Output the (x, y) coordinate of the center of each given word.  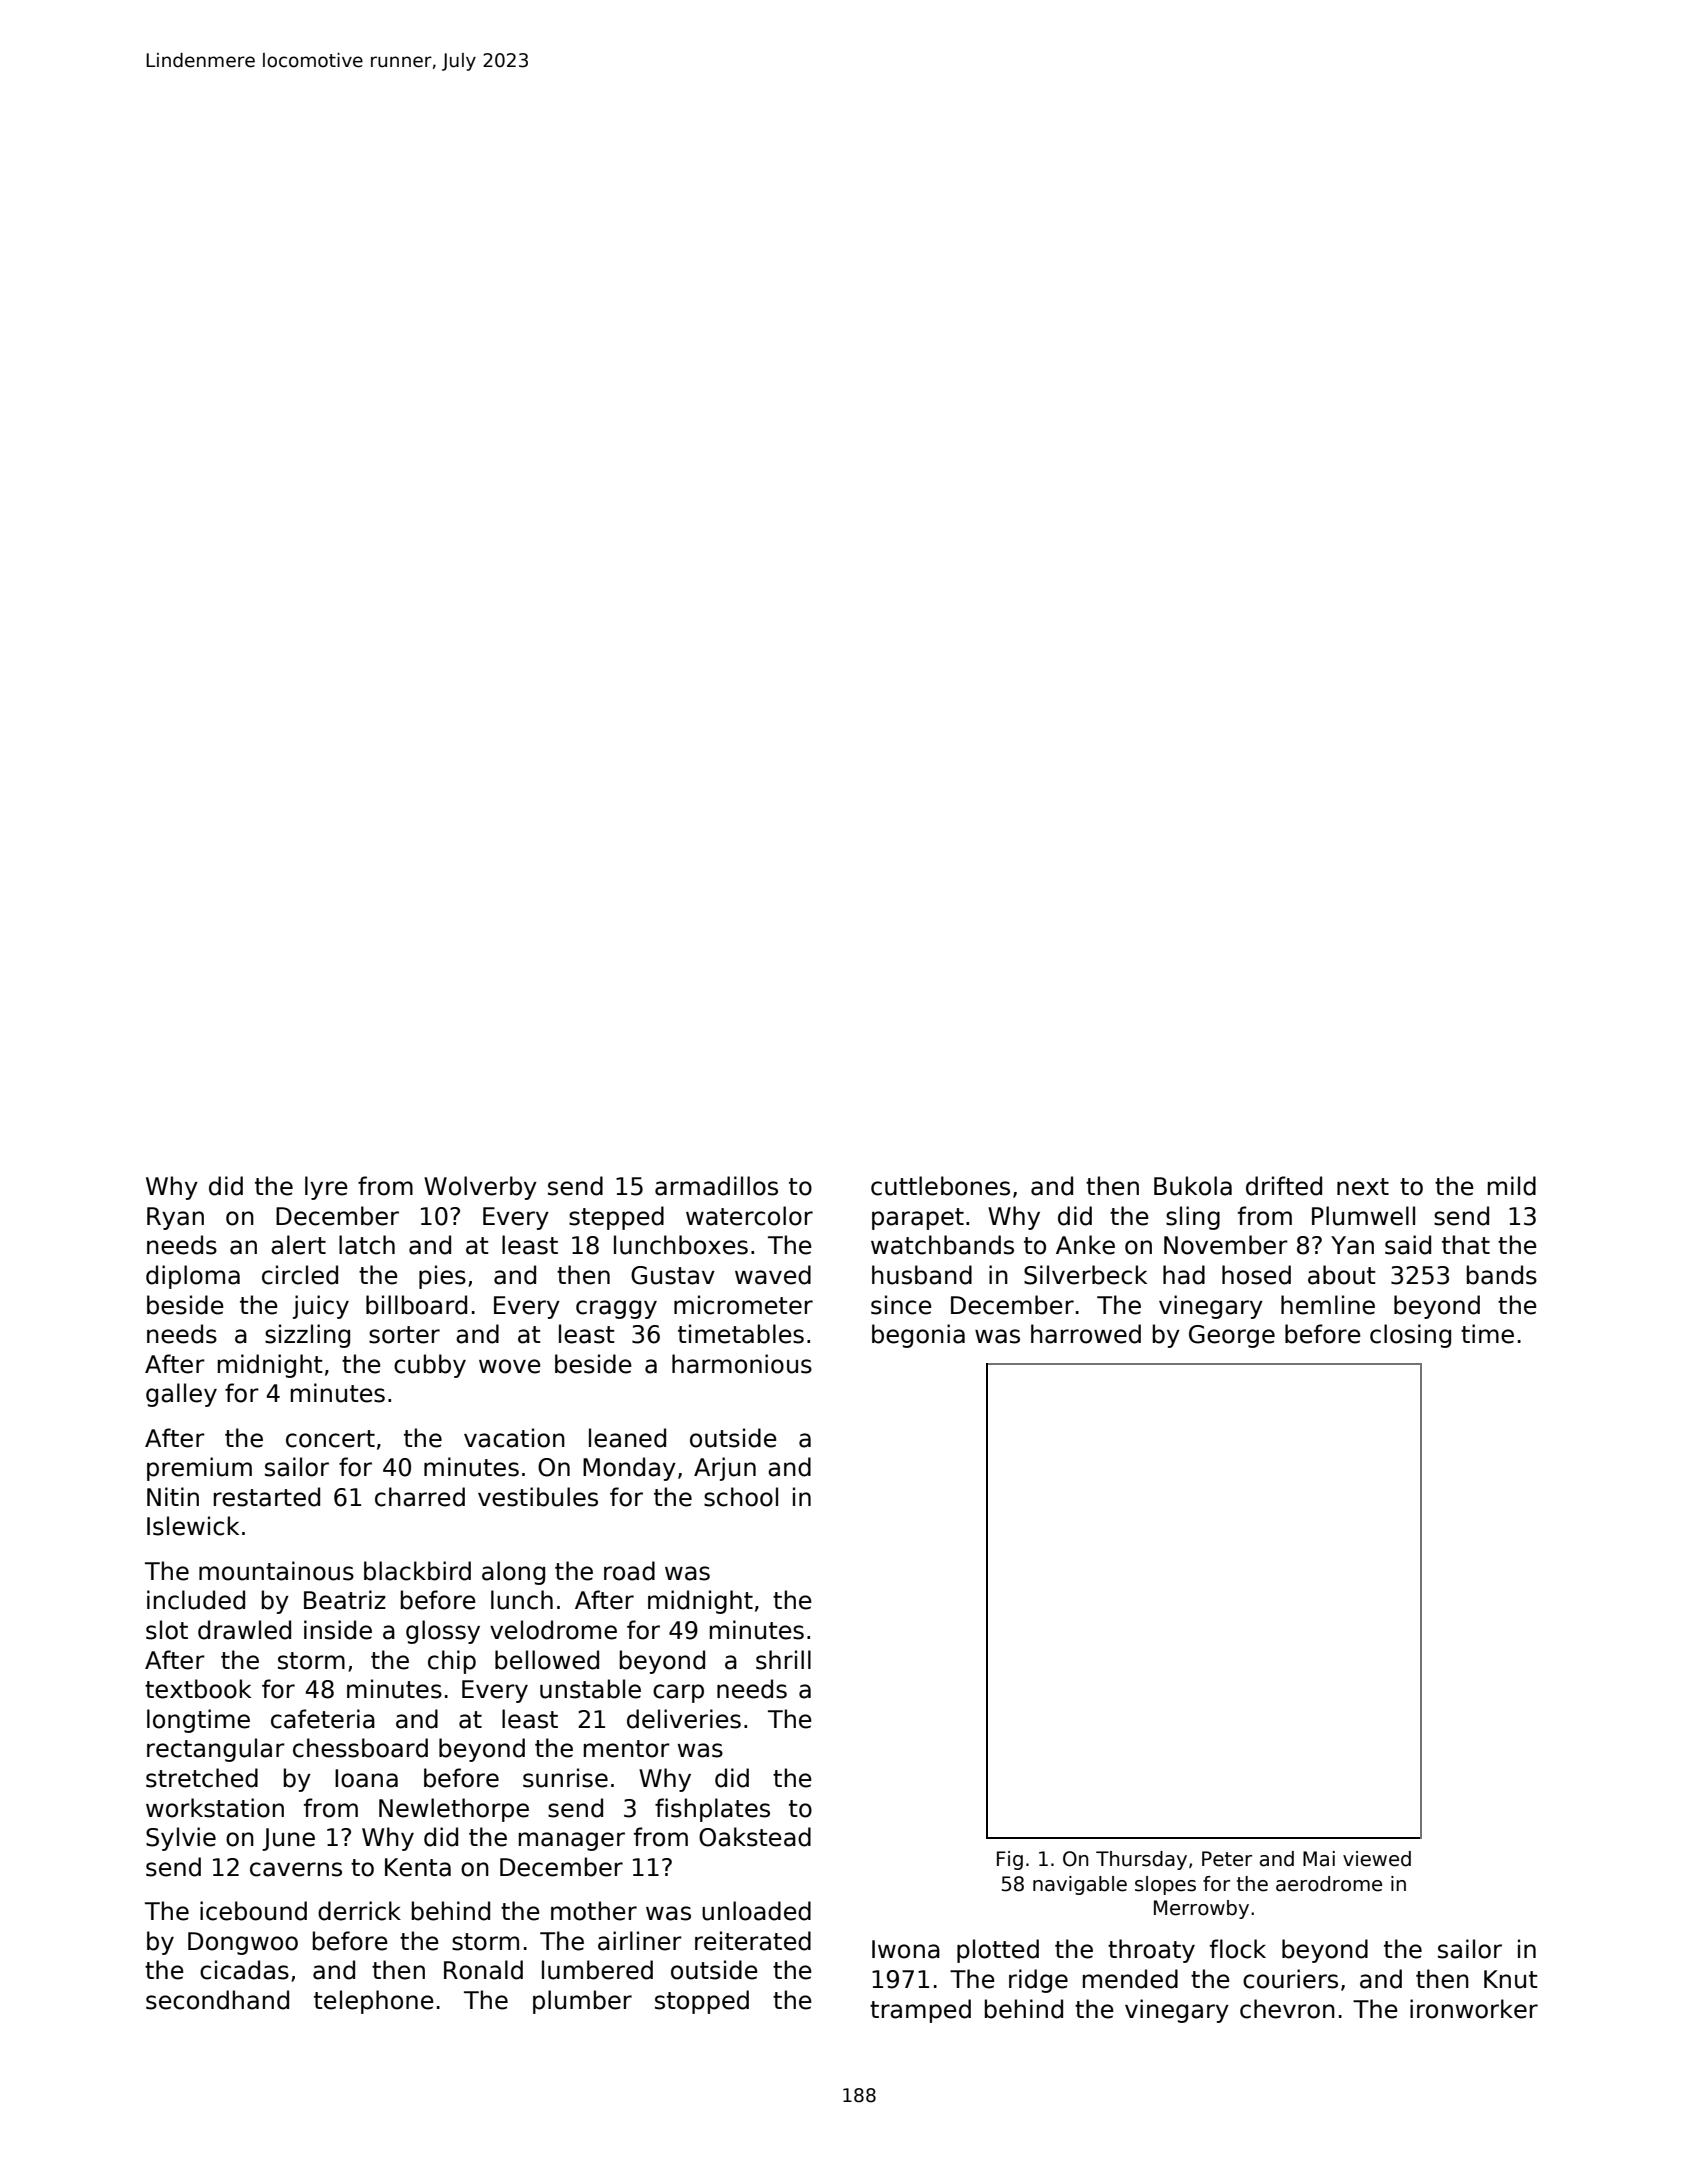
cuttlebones (940, 1186)
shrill (783, 1660)
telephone (374, 2002)
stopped (702, 2002)
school (741, 1497)
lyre (326, 1188)
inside (338, 1630)
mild (1512, 1186)
